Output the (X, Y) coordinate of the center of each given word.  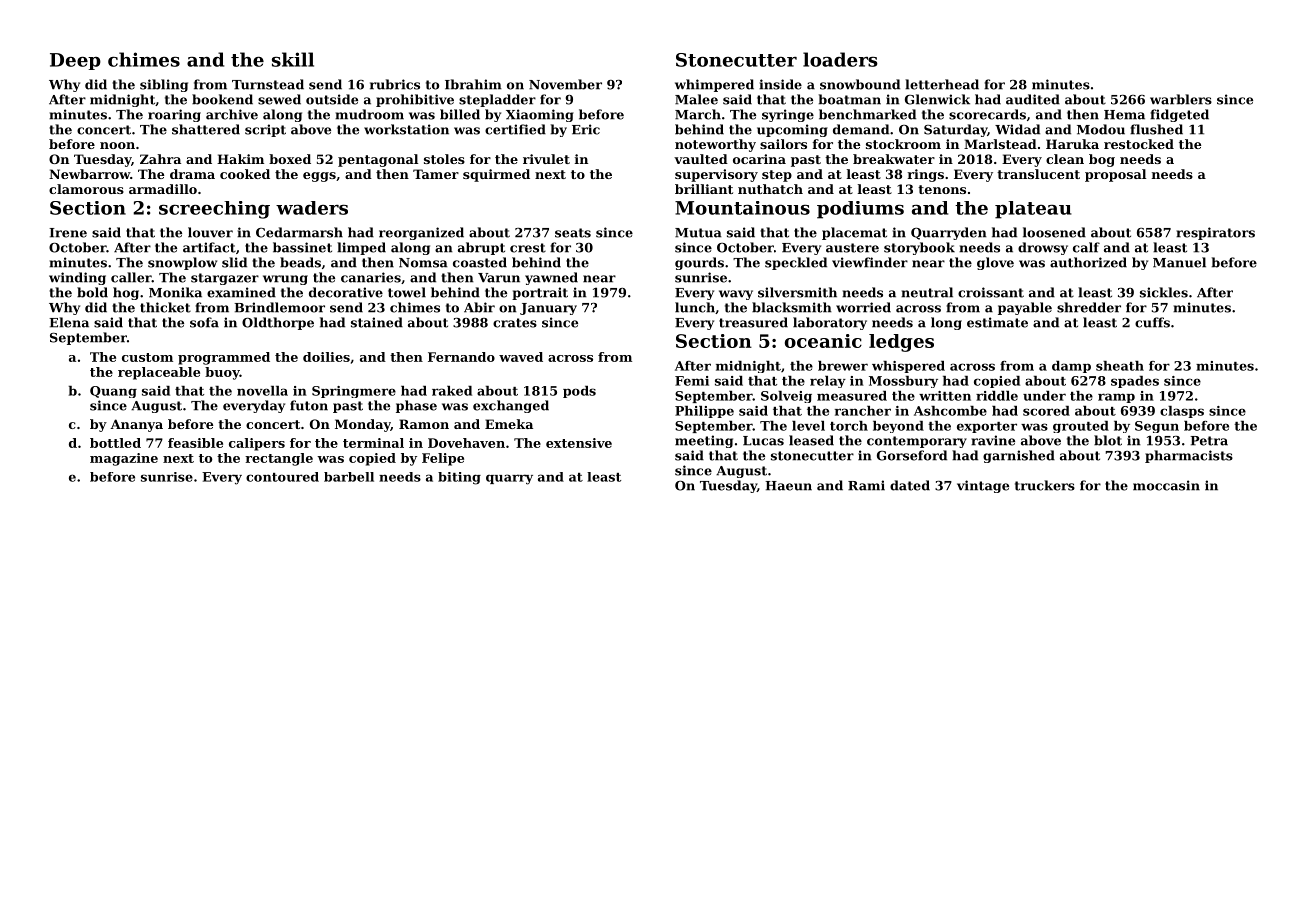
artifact (209, 247)
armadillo (163, 189)
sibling (164, 85)
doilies (326, 357)
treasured (753, 322)
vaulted (701, 159)
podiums (860, 210)
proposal (1115, 175)
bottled (115, 443)
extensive (579, 443)
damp (1071, 367)
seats (573, 233)
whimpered (714, 85)
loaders (840, 59)
